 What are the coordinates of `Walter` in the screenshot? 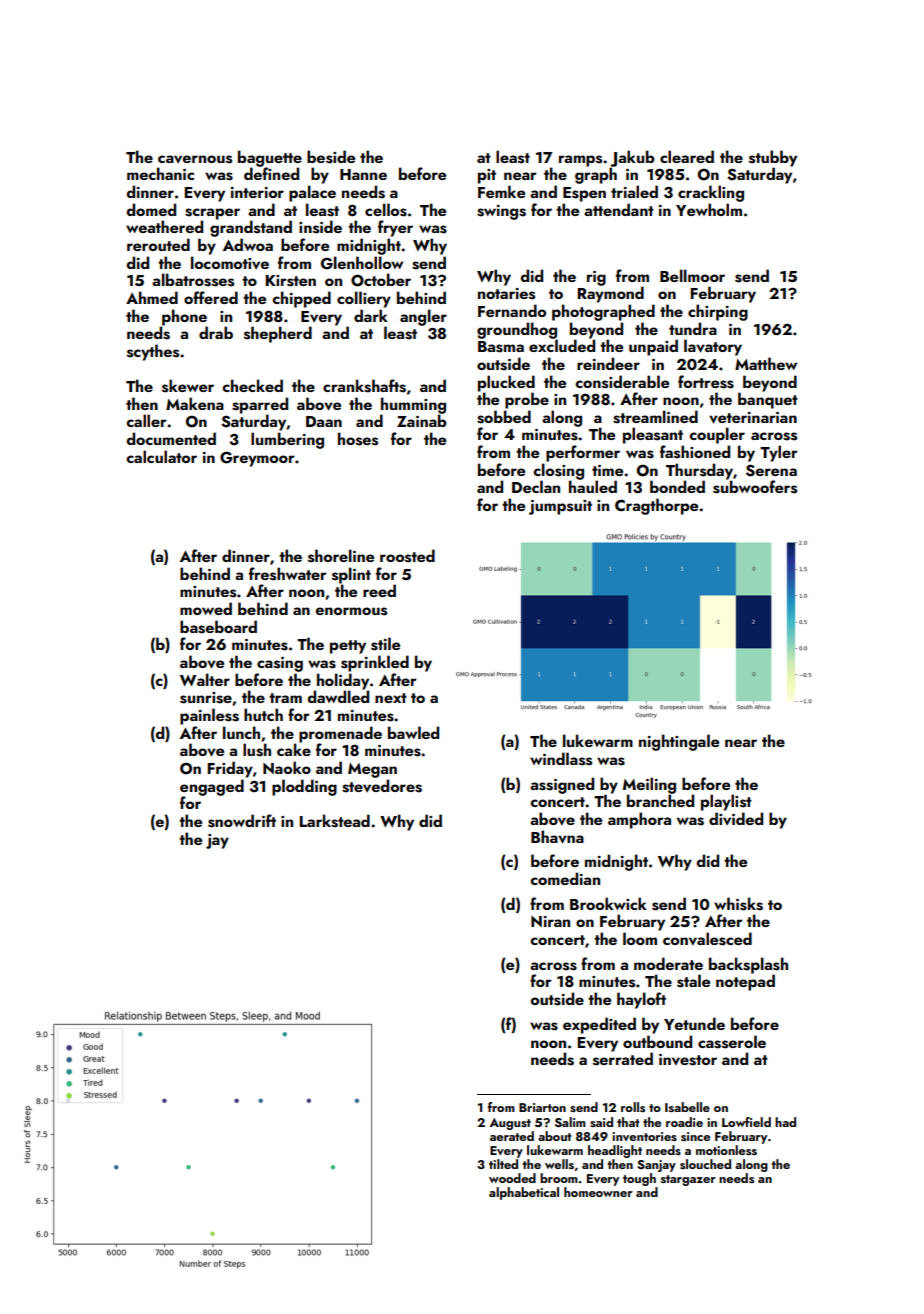 It's located at (205, 679).
